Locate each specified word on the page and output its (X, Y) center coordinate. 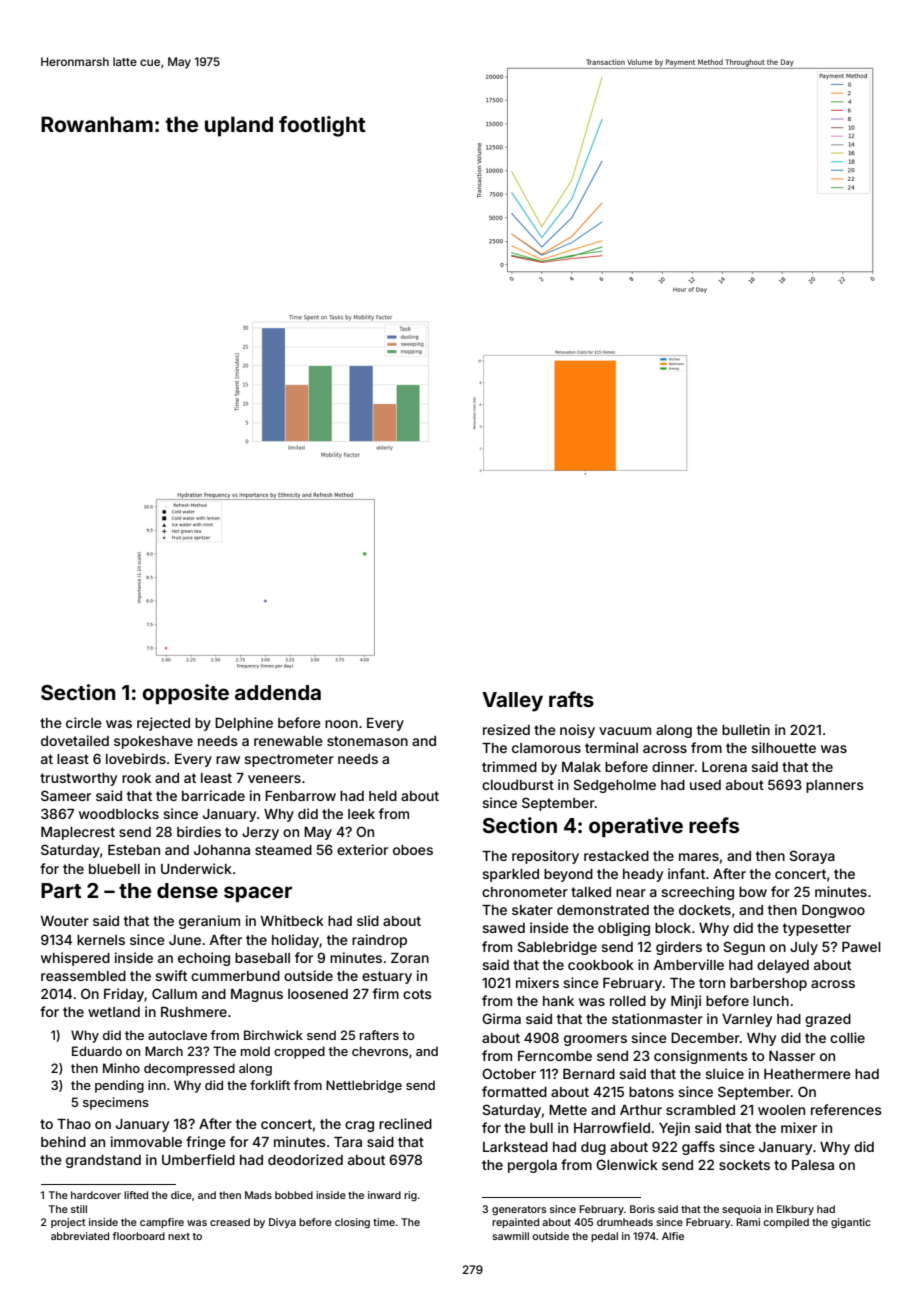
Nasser (792, 1056)
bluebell (114, 869)
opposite (185, 694)
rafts (571, 699)
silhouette (783, 747)
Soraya (812, 857)
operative (636, 827)
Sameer (66, 795)
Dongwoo (833, 911)
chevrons (380, 1051)
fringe (206, 1143)
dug (593, 1148)
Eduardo (97, 1051)
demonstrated (603, 910)
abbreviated (80, 1236)
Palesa (813, 1165)
